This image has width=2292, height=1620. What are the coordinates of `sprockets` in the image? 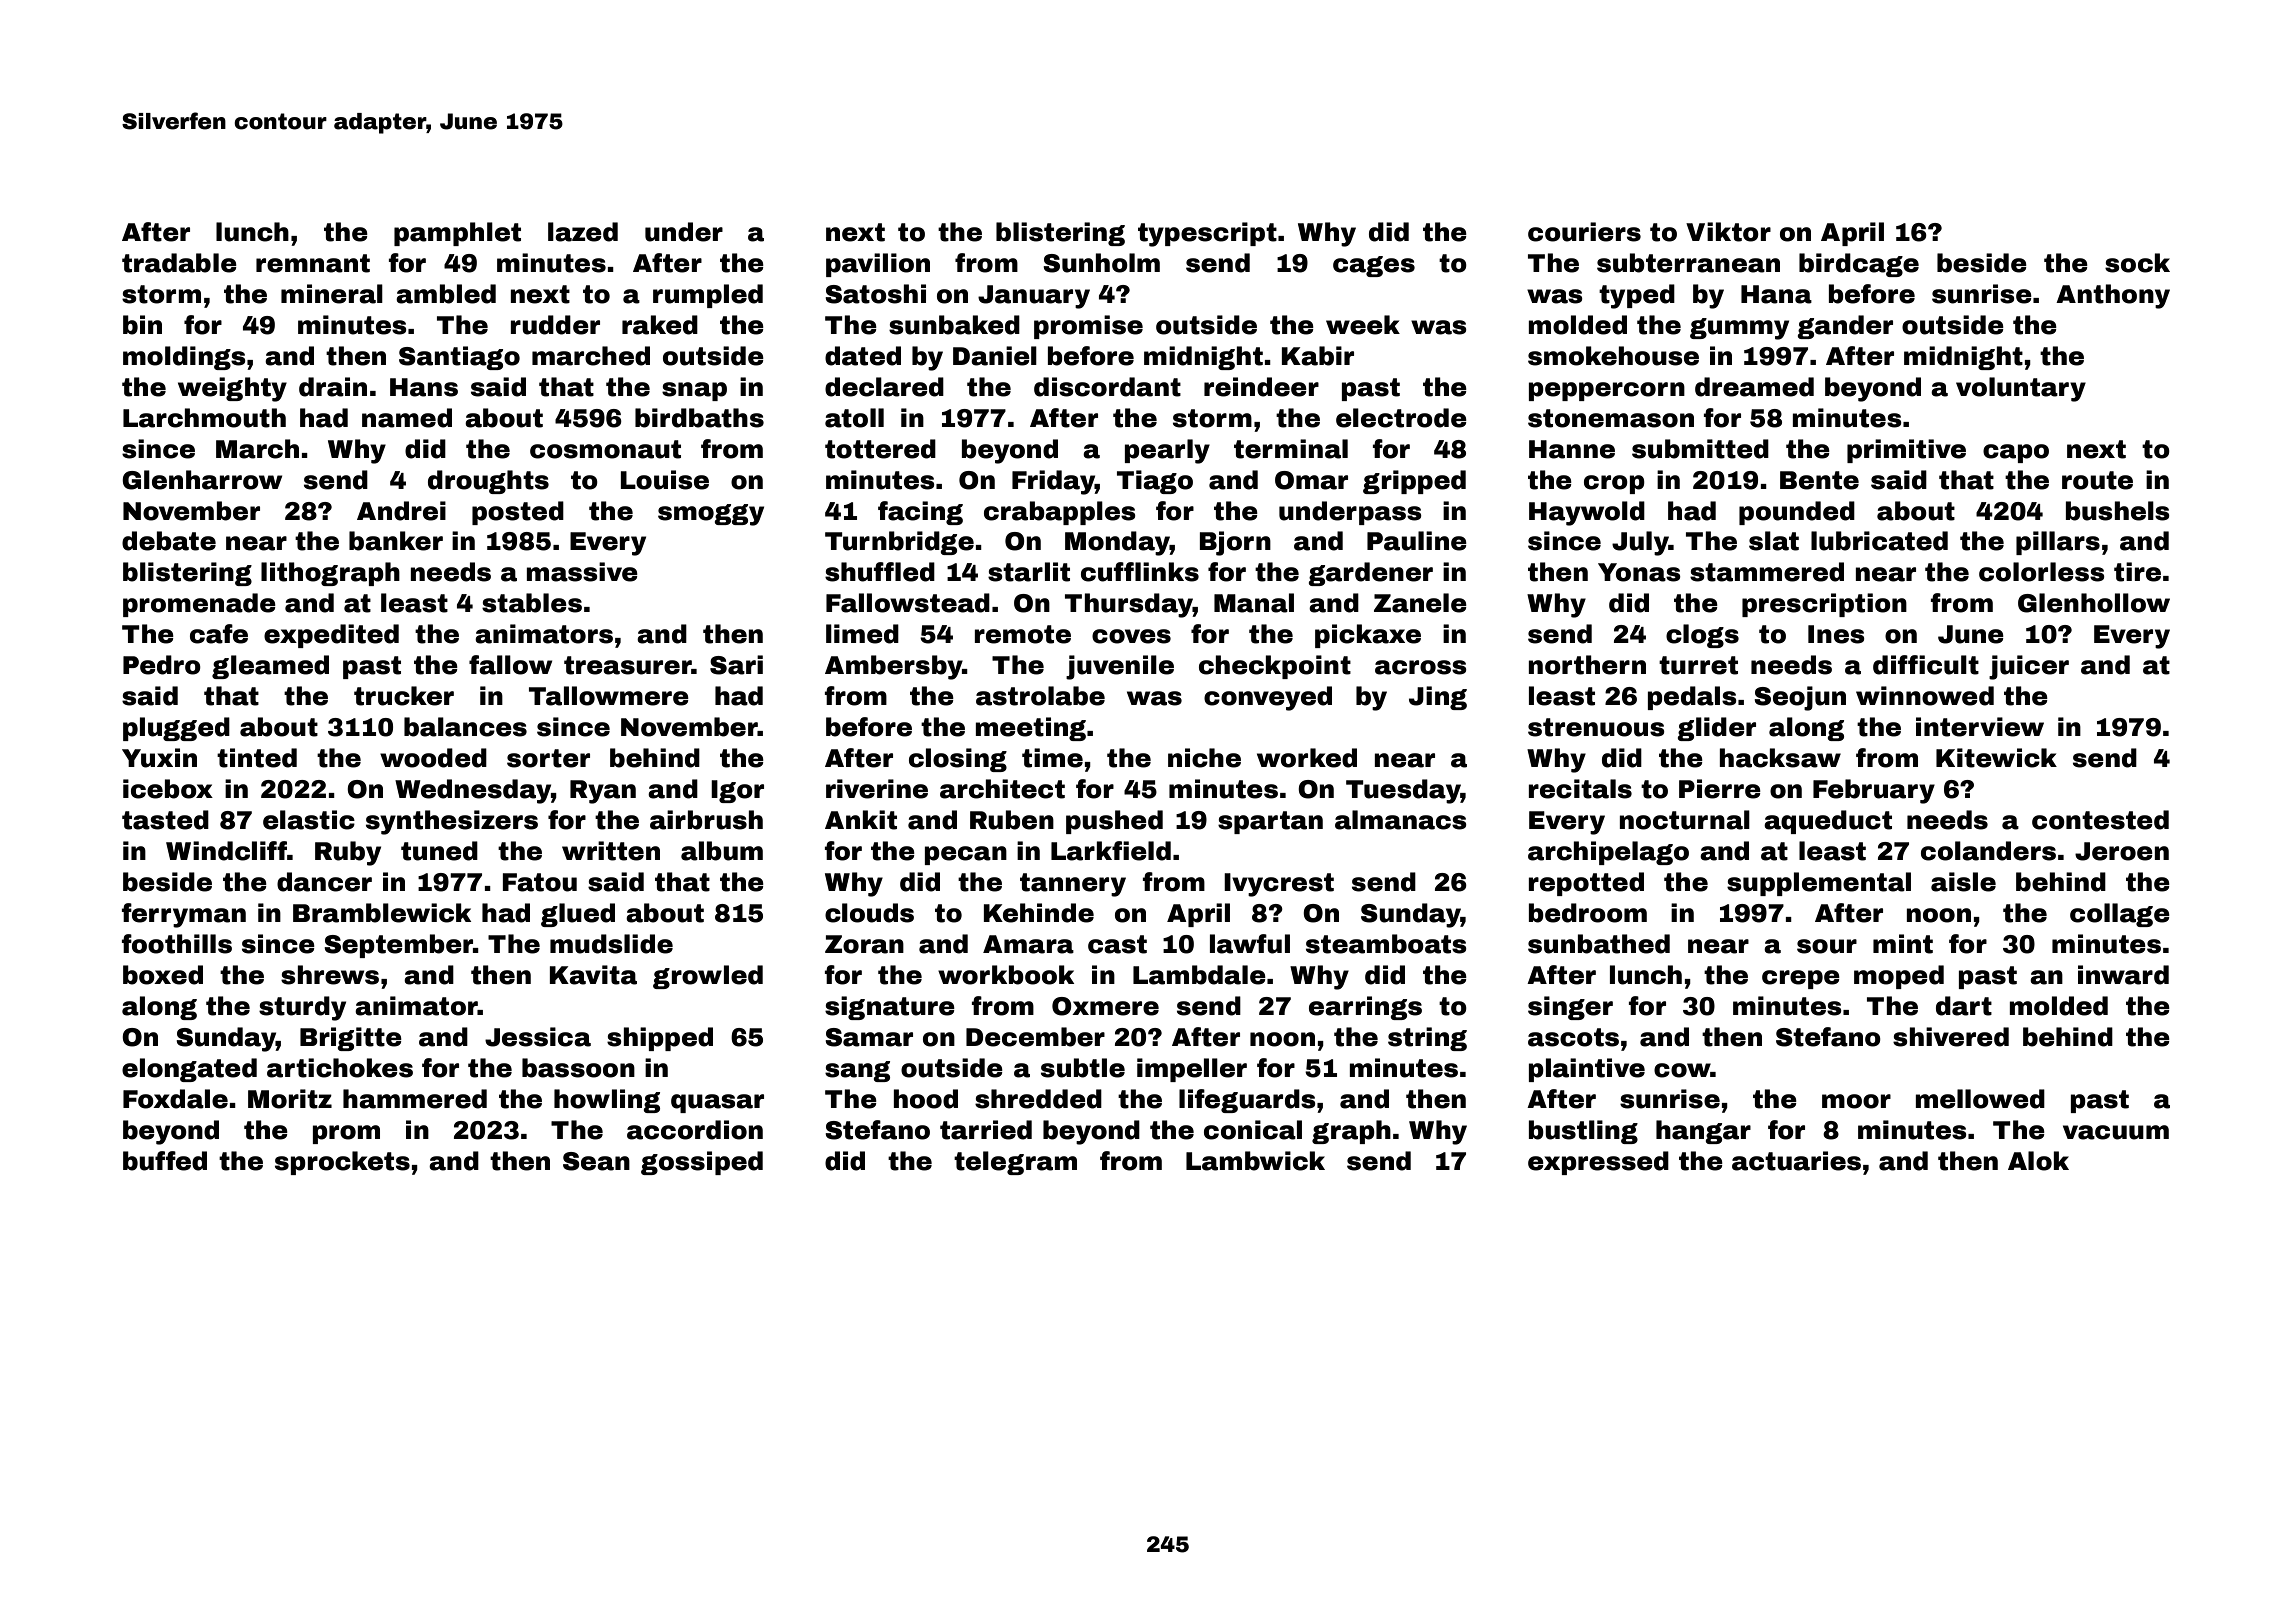 It's located at (342, 1163).
